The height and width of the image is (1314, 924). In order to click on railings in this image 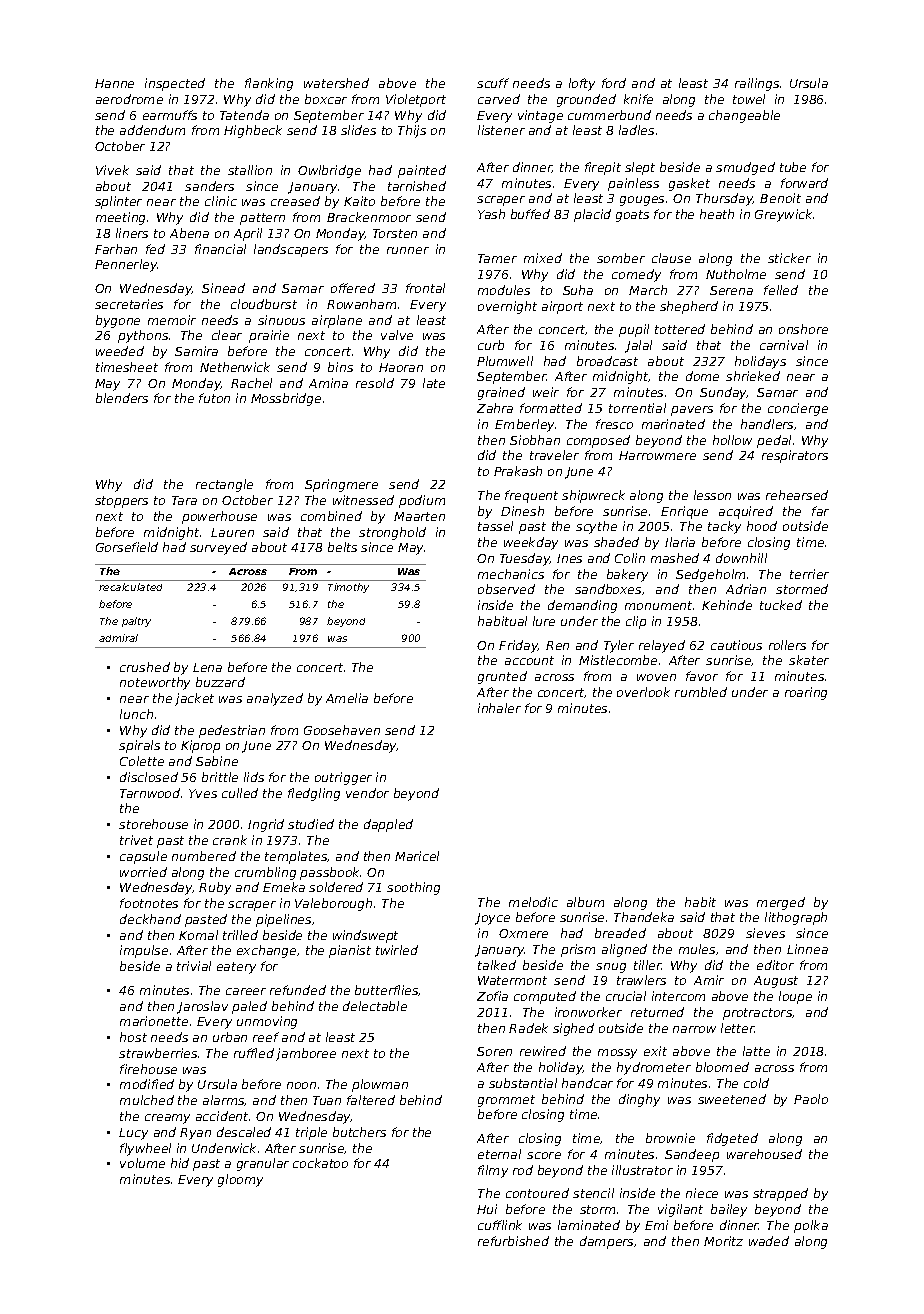, I will do `click(757, 84)`.
